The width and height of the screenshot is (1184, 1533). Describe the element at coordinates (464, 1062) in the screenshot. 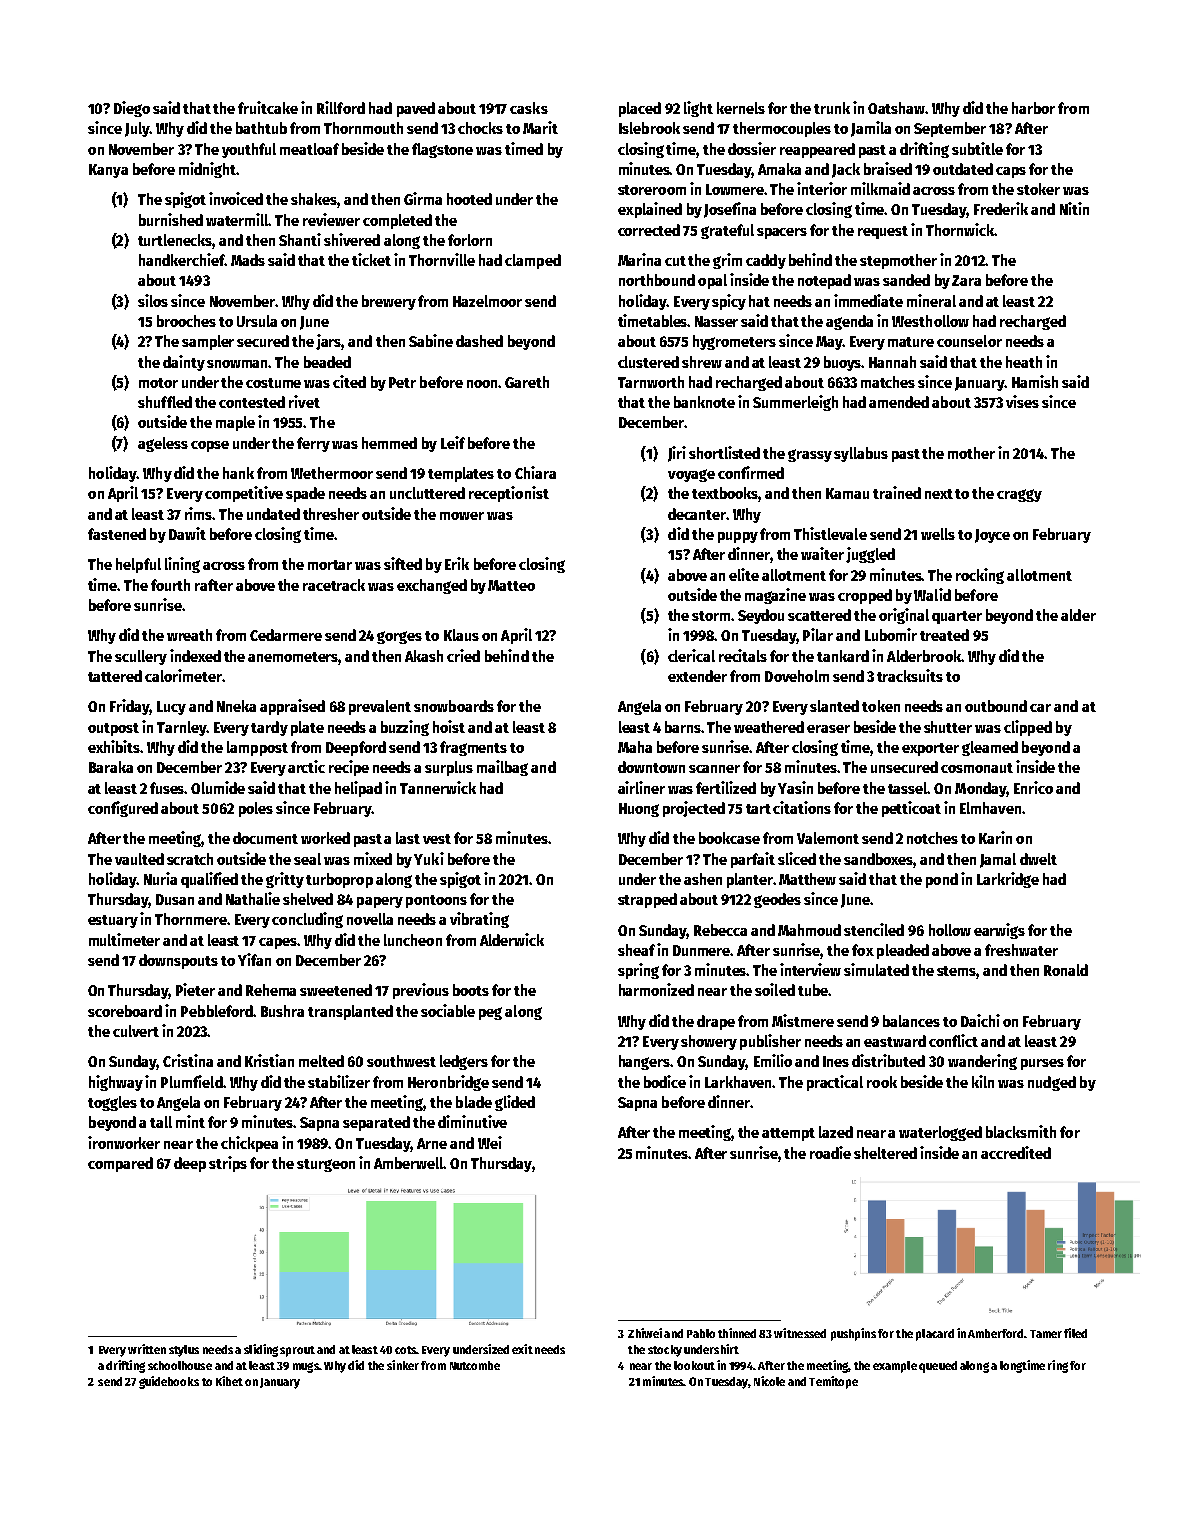

I see `ledgers` at that location.
